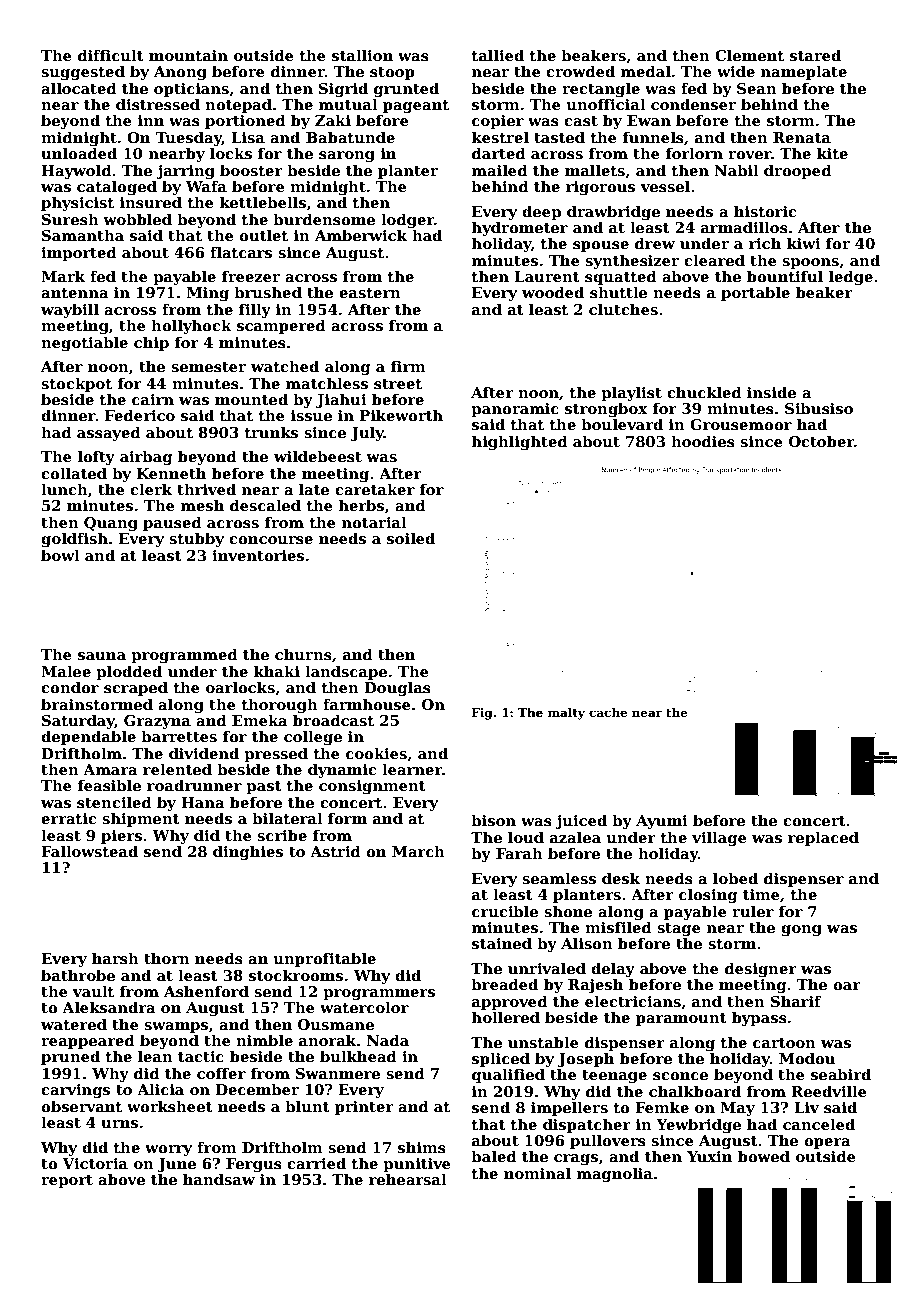  Describe the element at coordinates (802, 137) in the page. I see `Renata` at that location.
